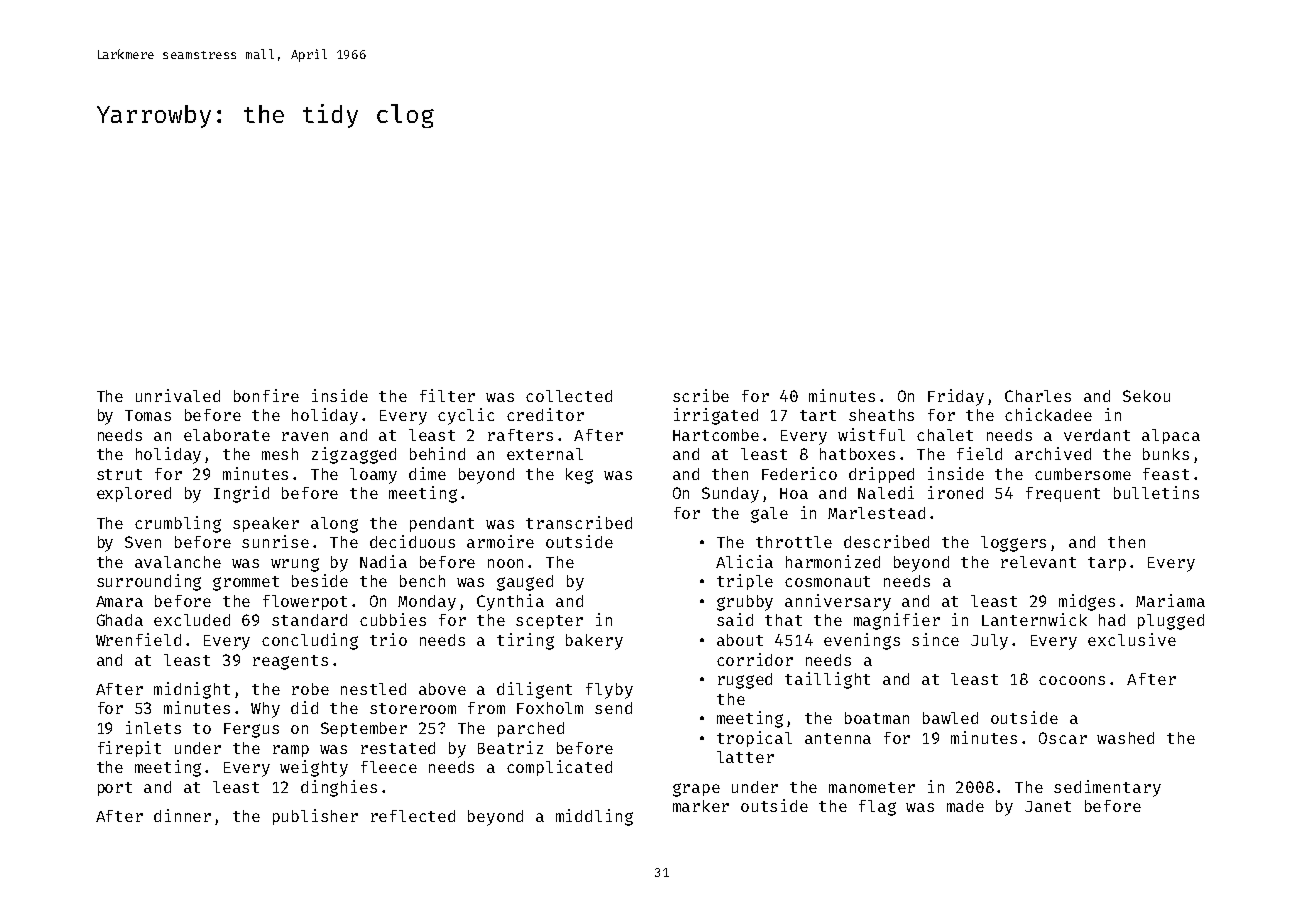  What do you see at coordinates (989, 642) in the screenshot?
I see `July` at bounding box center [989, 642].
